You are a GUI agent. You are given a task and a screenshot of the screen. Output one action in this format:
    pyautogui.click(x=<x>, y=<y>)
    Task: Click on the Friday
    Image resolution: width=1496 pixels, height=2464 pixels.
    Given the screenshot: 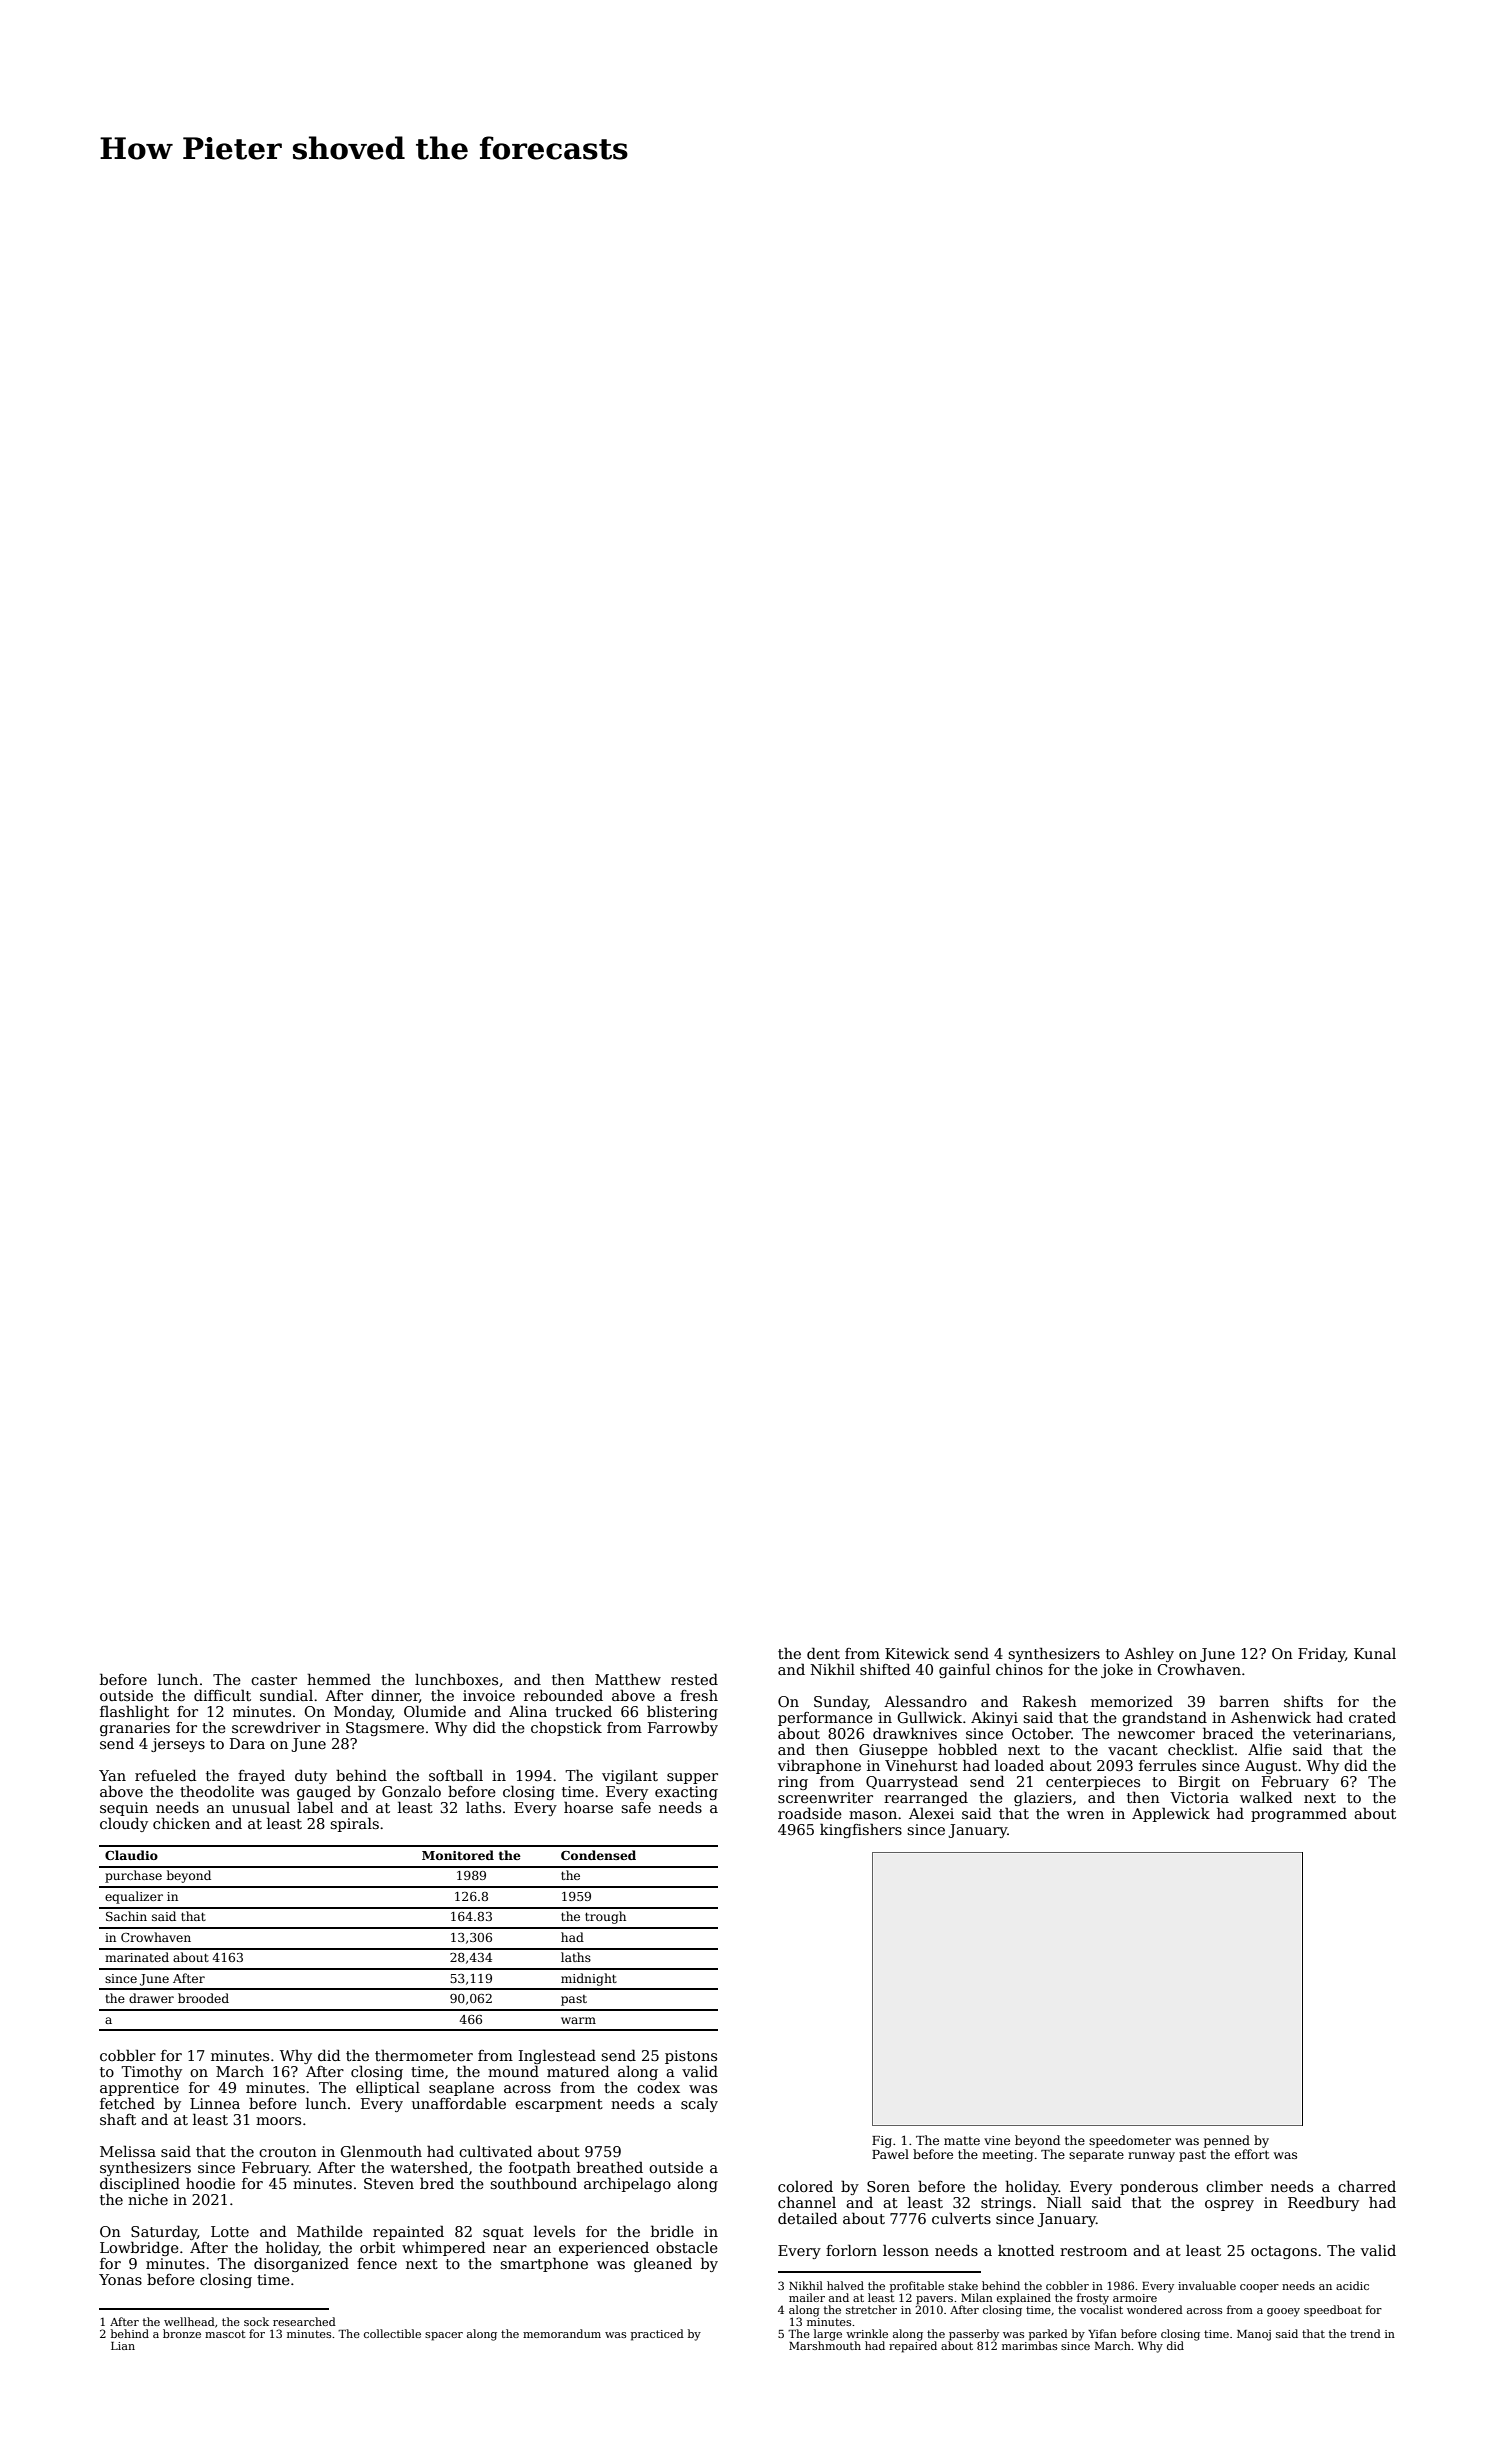 What is the action you would take?
    pyautogui.click(x=1321, y=1654)
